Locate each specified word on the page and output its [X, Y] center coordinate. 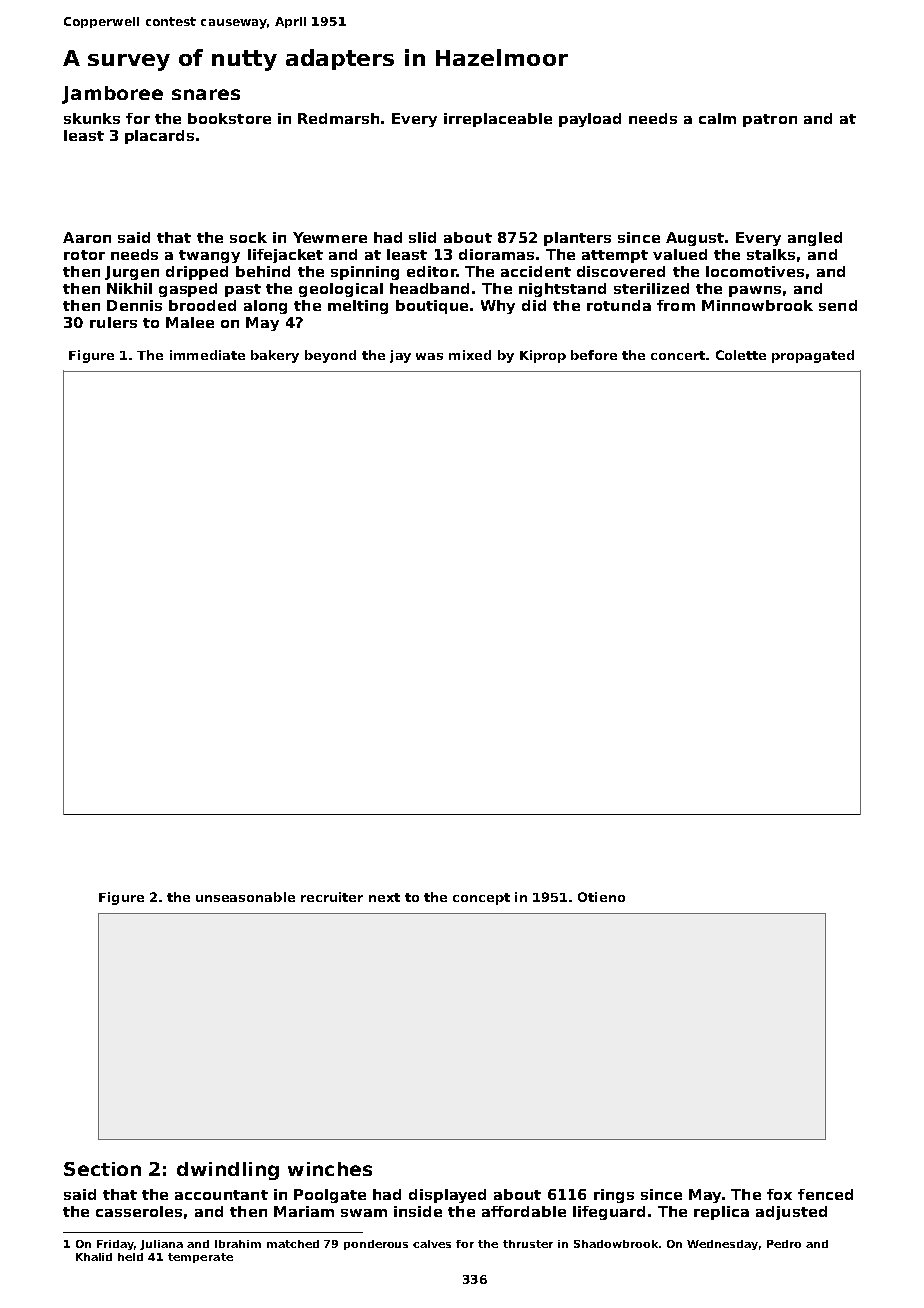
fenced [825, 1194]
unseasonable [245, 897]
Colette [741, 355]
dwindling [228, 1171]
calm [717, 118]
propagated [813, 356]
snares [206, 94]
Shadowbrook [616, 1244]
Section [102, 1169]
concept [481, 899]
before [594, 355]
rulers [113, 322]
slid [422, 237]
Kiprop [543, 356]
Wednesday [722, 1245]
